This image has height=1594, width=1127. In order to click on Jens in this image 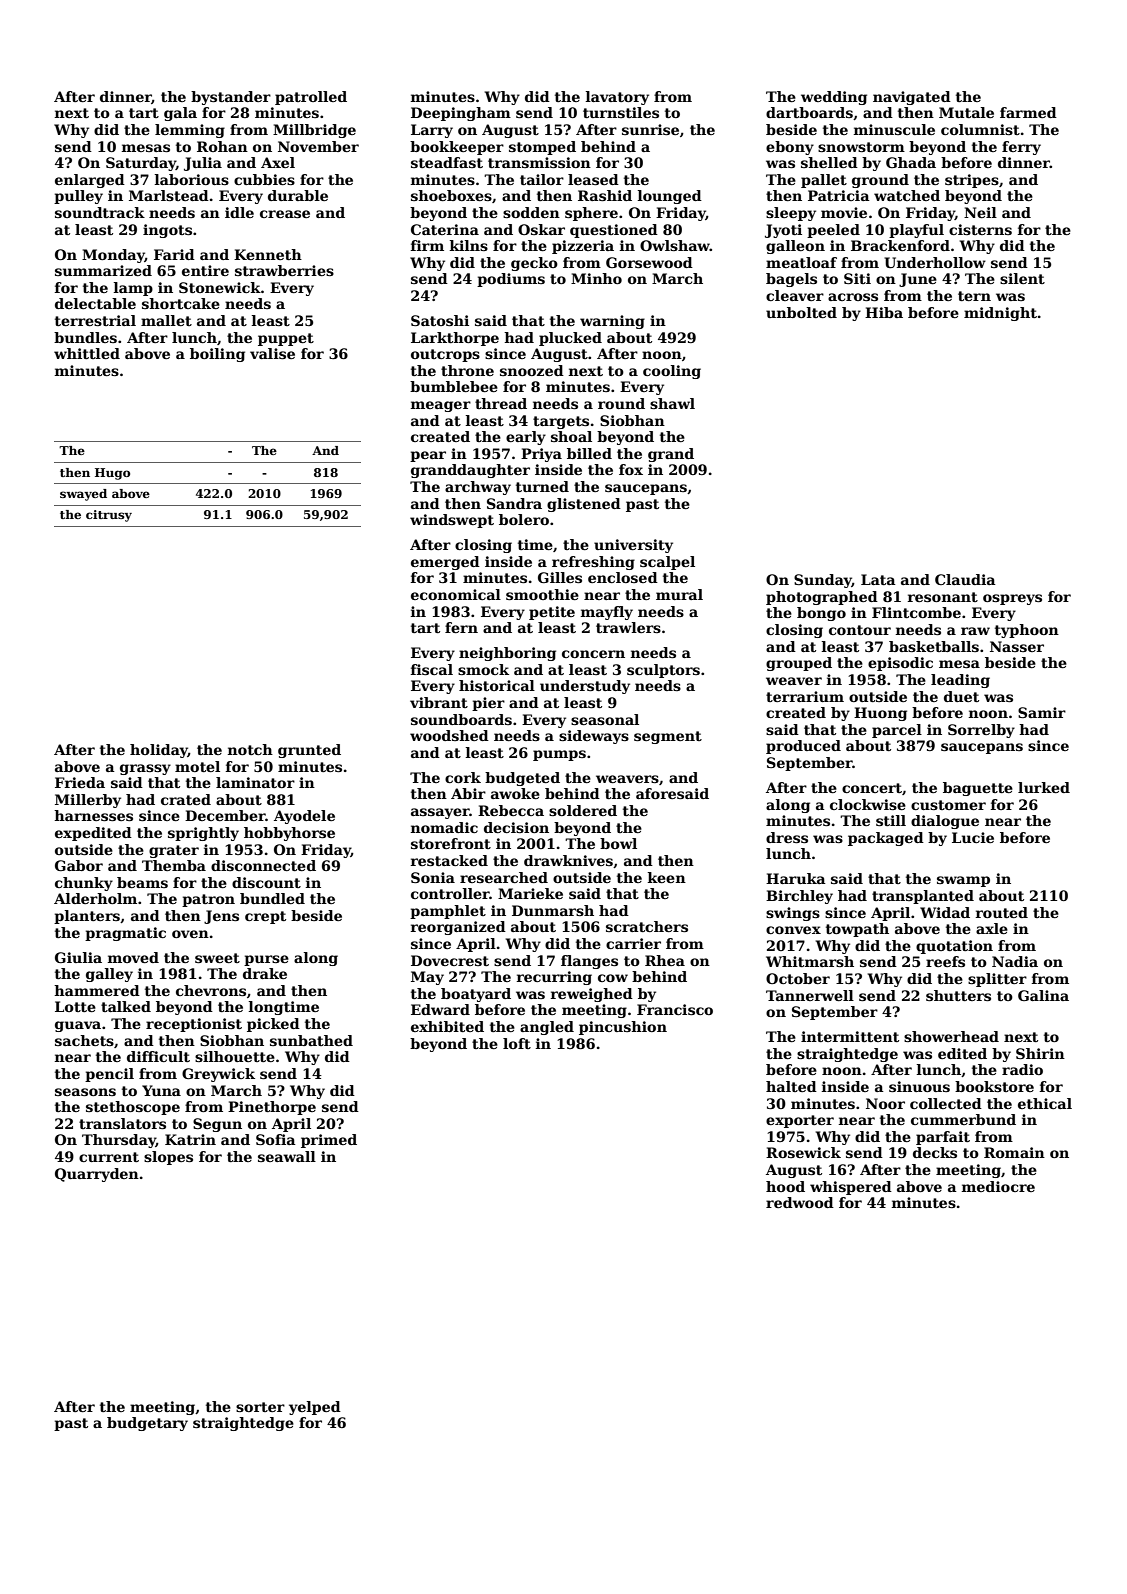, I will do `click(221, 917)`.
